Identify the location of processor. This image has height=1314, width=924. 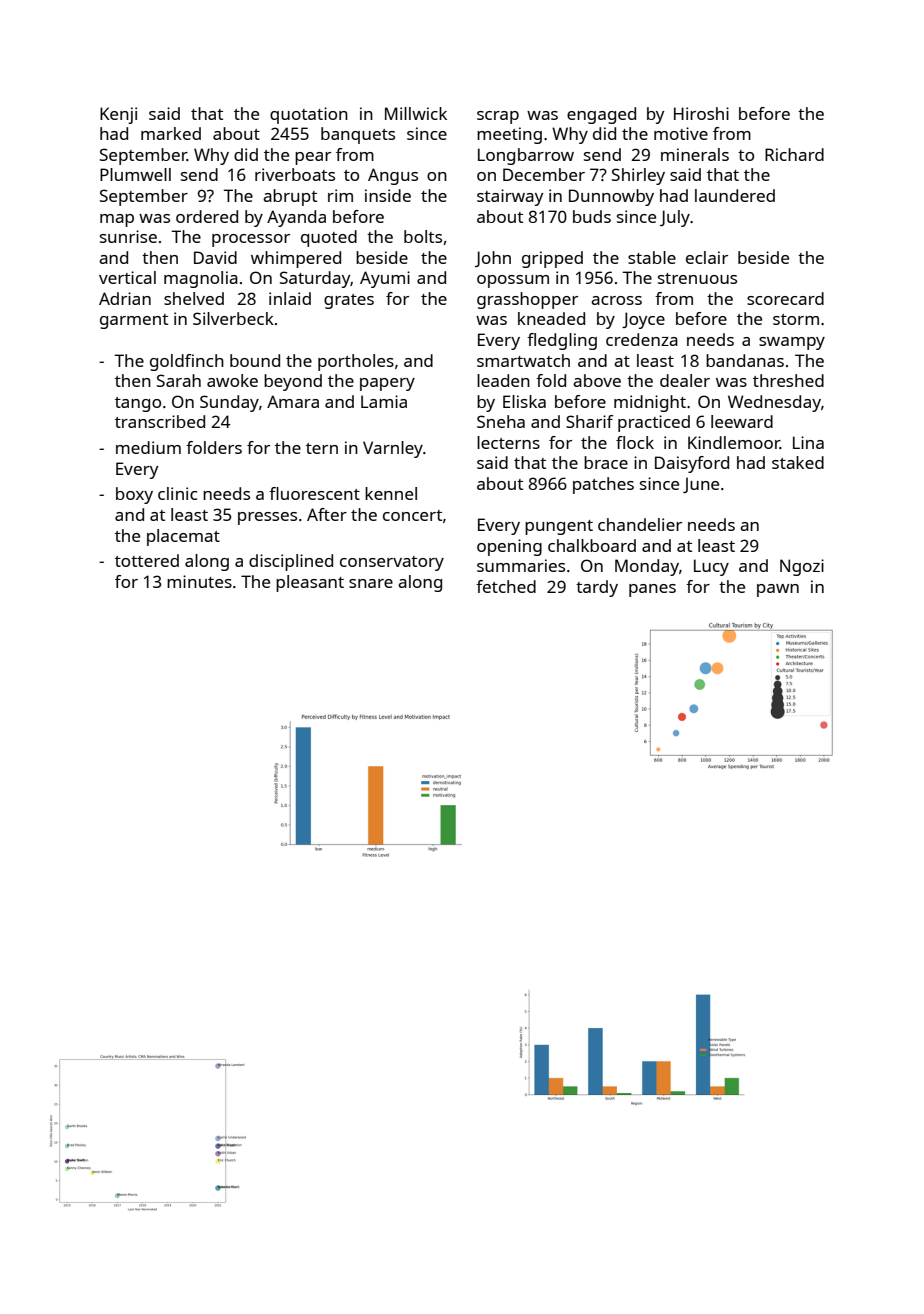
(251, 240).
